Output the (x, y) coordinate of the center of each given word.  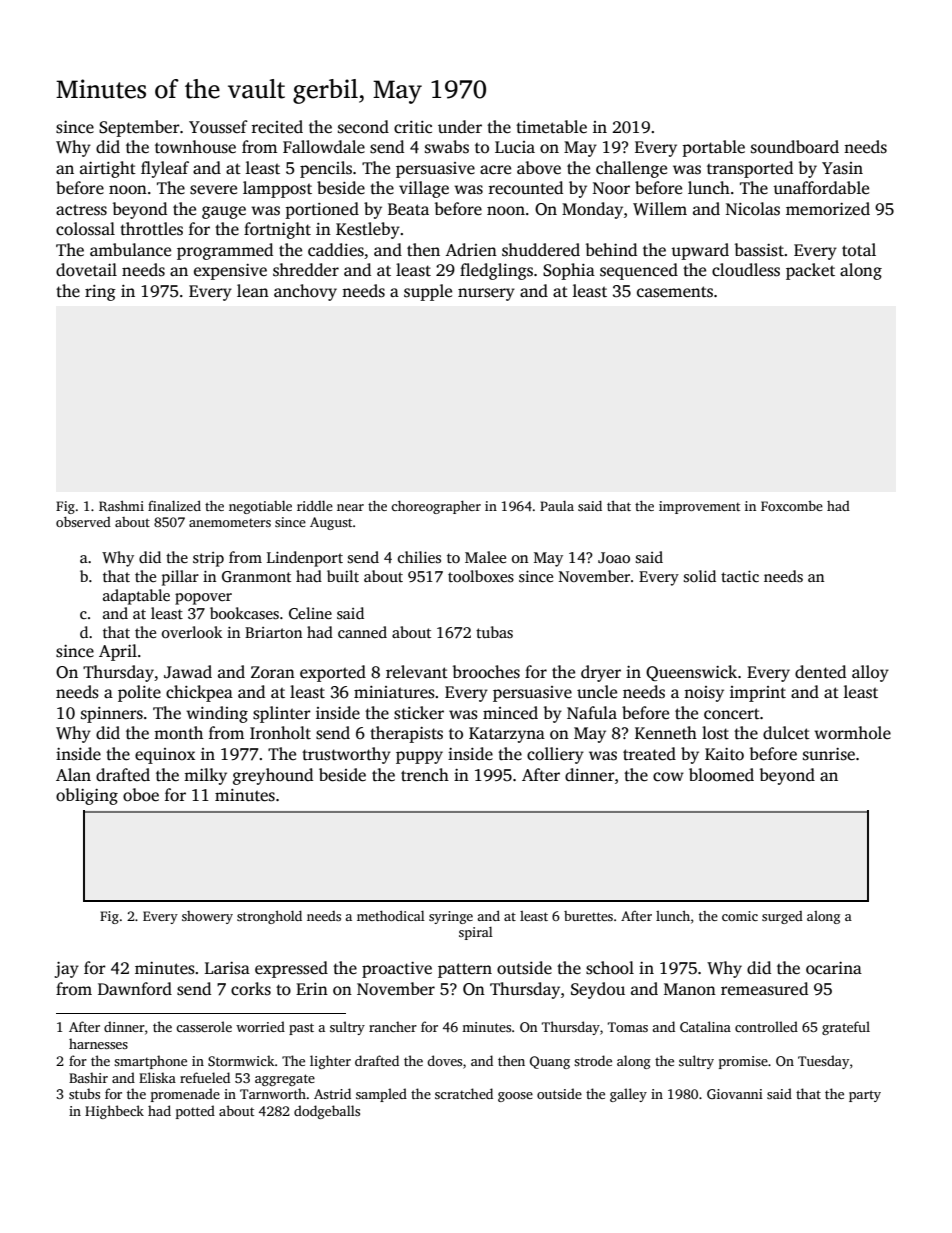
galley (628, 1095)
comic (740, 916)
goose (515, 1097)
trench (425, 775)
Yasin (842, 168)
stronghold (269, 917)
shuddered (541, 250)
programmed (225, 251)
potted (195, 1112)
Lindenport (305, 559)
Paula (557, 506)
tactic (740, 576)
